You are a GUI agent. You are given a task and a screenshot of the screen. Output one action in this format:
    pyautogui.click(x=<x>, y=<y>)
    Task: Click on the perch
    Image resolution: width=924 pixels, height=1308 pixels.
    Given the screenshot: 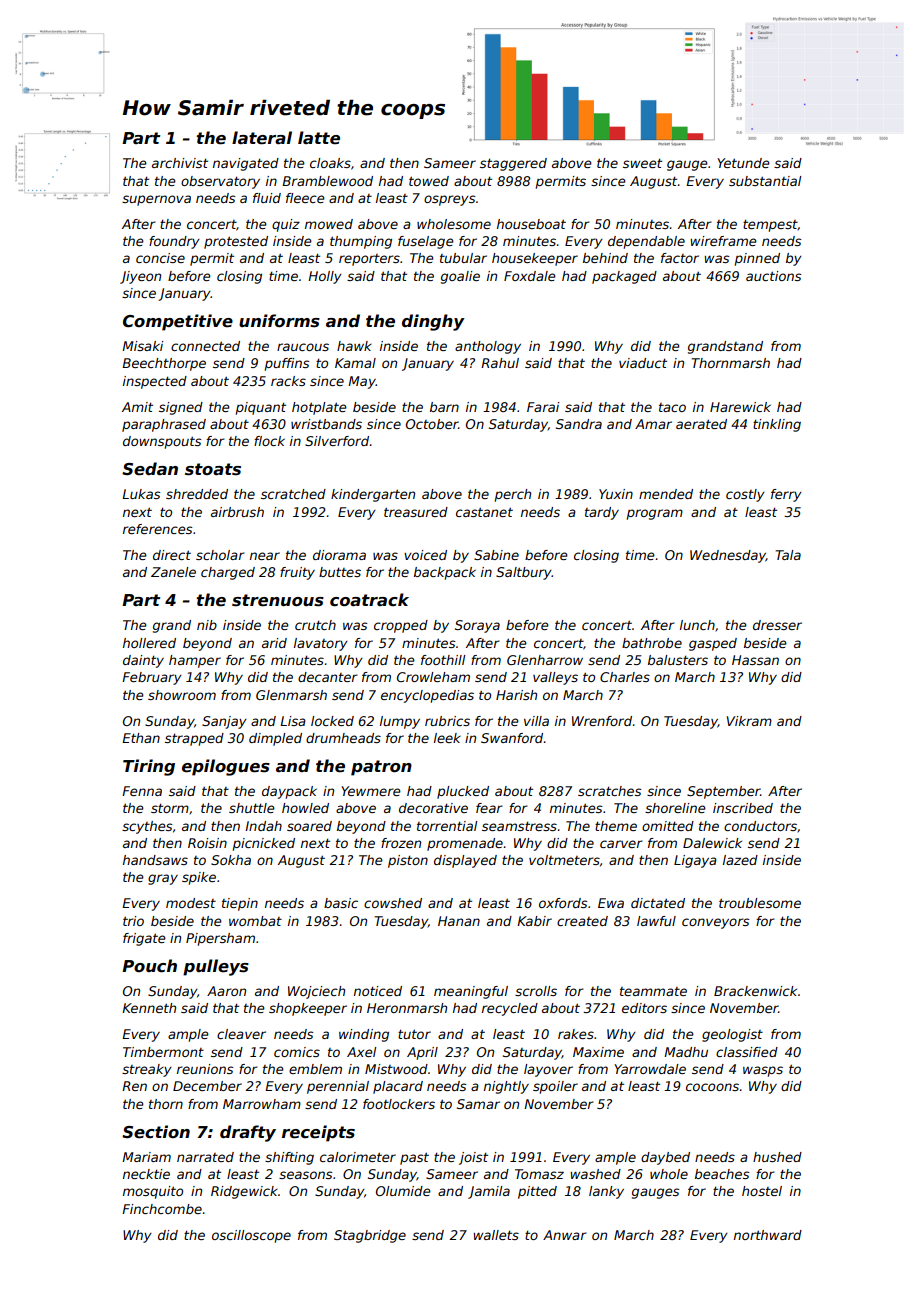 What is the action you would take?
    pyautogui.click(x=513, y=495)
